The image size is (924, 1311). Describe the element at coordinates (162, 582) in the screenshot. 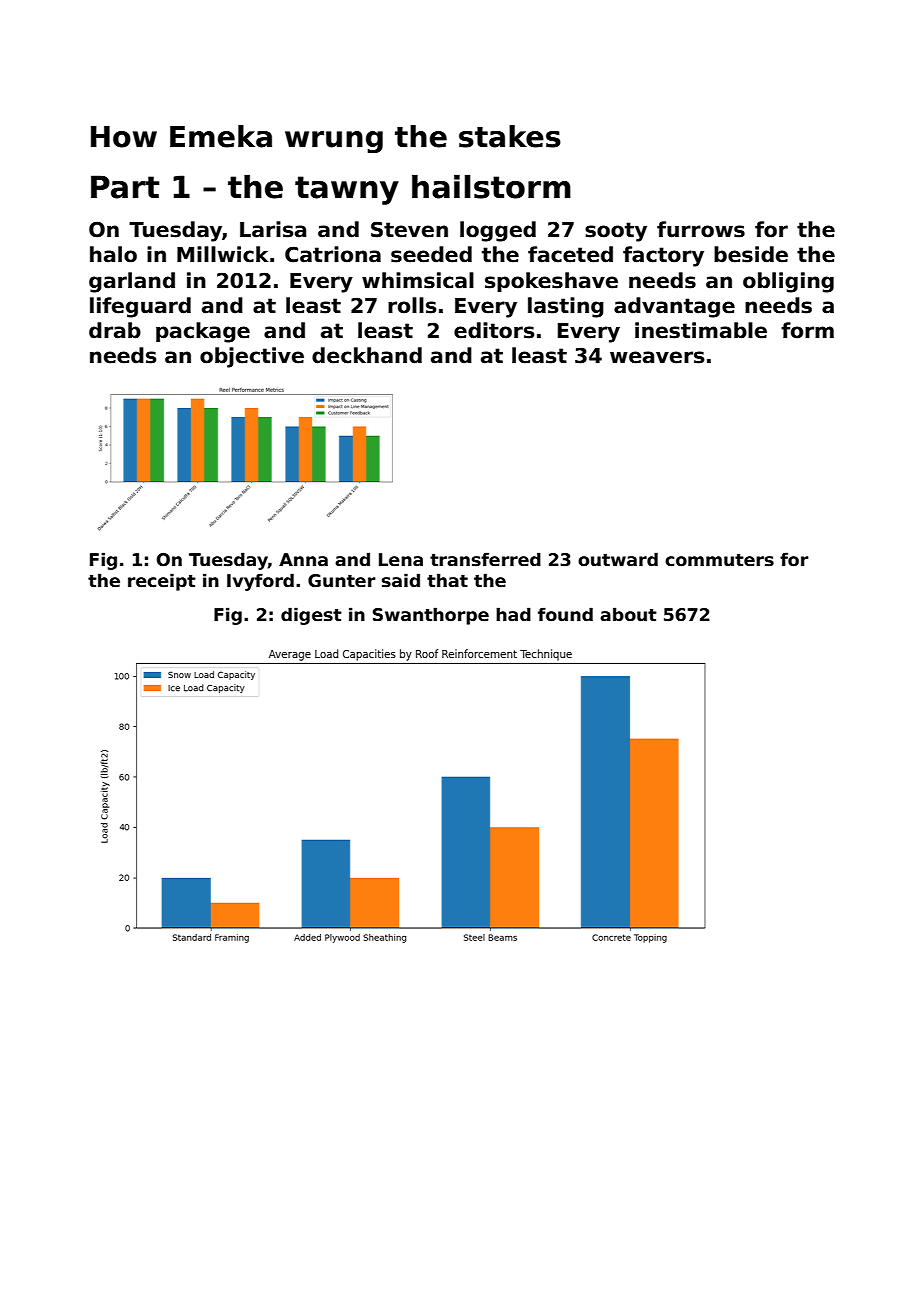

I see `receipt` at that location.
